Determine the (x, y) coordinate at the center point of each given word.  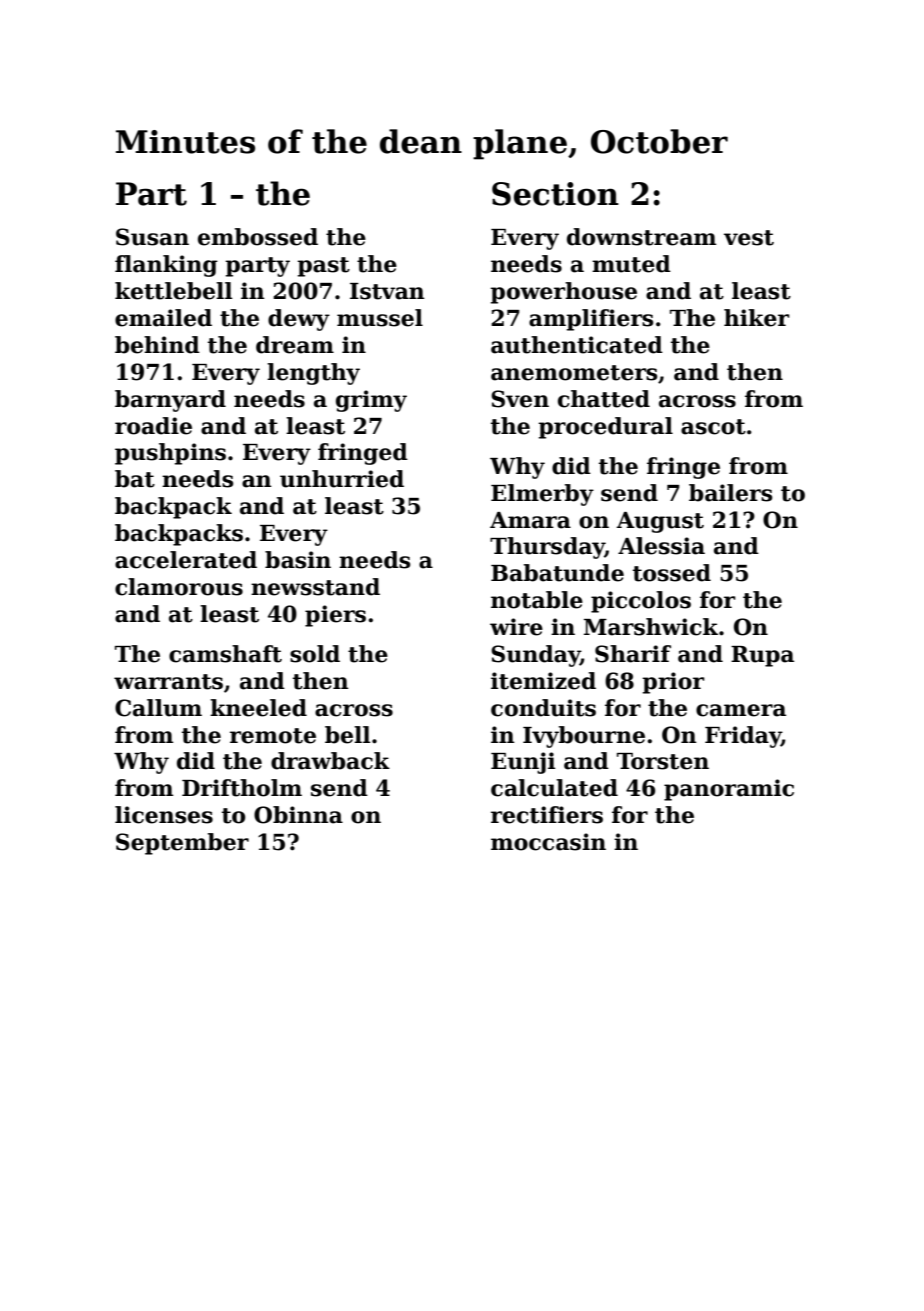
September (182, 844)
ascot (713, 427)
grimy (371, 401)
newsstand (315, 587)
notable (537, 600)
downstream (641, 237)
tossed (672, 573)
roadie (153, 426)
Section (555, 194)
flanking (166, 266)
